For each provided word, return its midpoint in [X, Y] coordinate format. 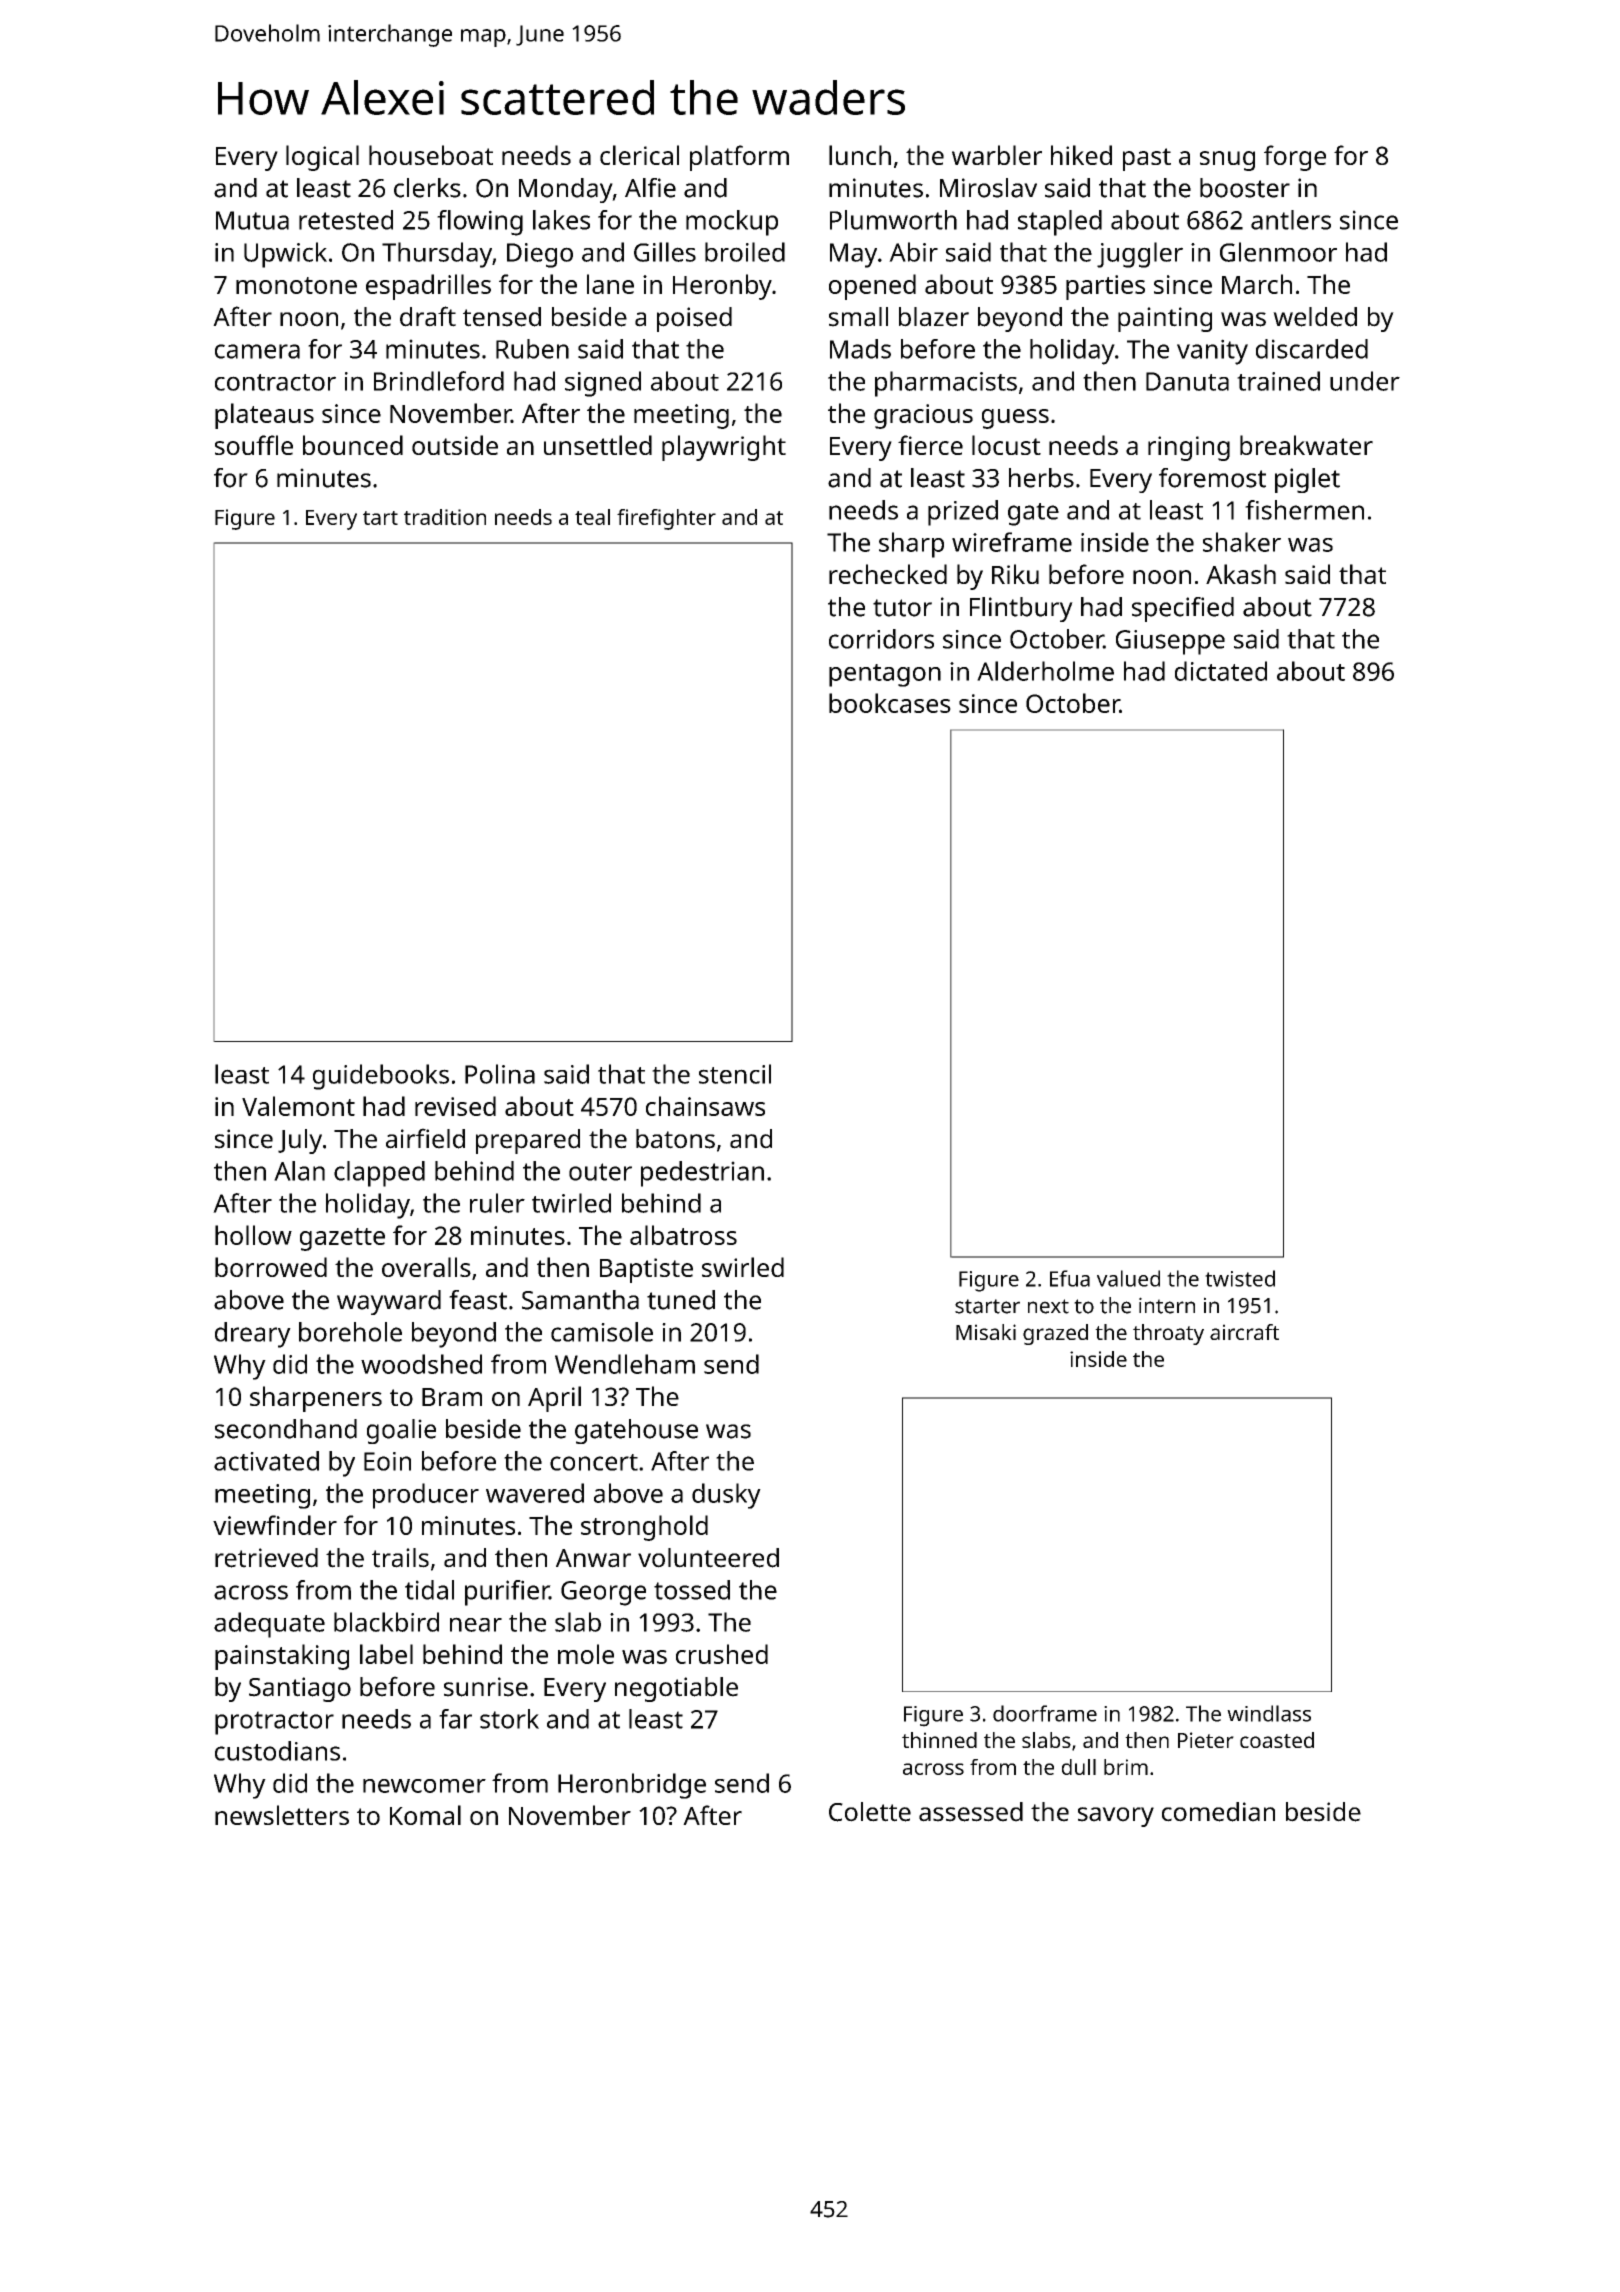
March [1257, 284]
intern [1167, 1305]
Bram [452, 1397]
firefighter [666, 519]
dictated [1221, 671]
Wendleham [625, 1364]
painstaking [282, 1657]
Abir [913, 252]
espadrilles [428, 287]
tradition [445, 517]
